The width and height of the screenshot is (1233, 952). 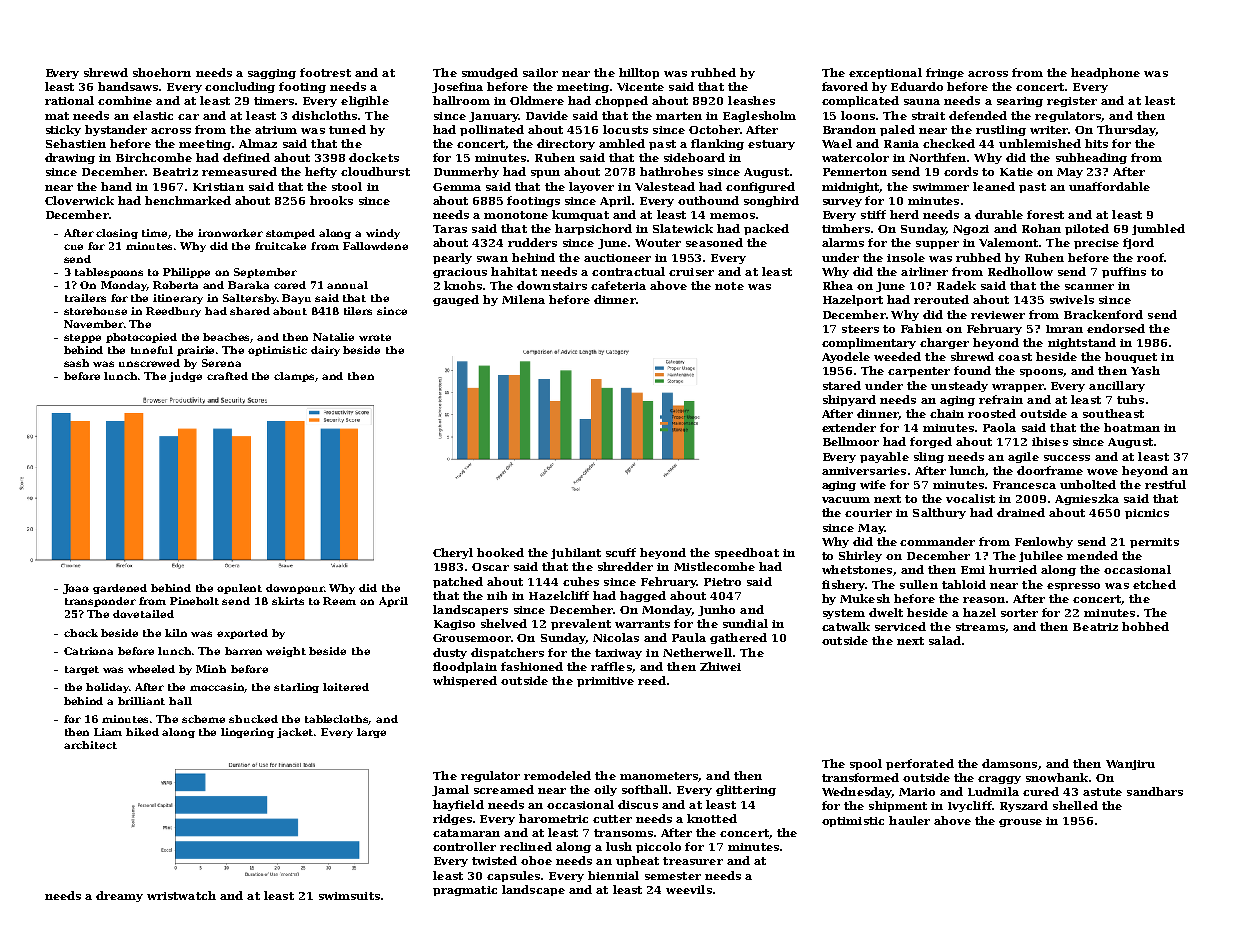 What do you see at coordinates (929, 457) in the screenshot?
I see `sling` at bounding box center [929, 457].
